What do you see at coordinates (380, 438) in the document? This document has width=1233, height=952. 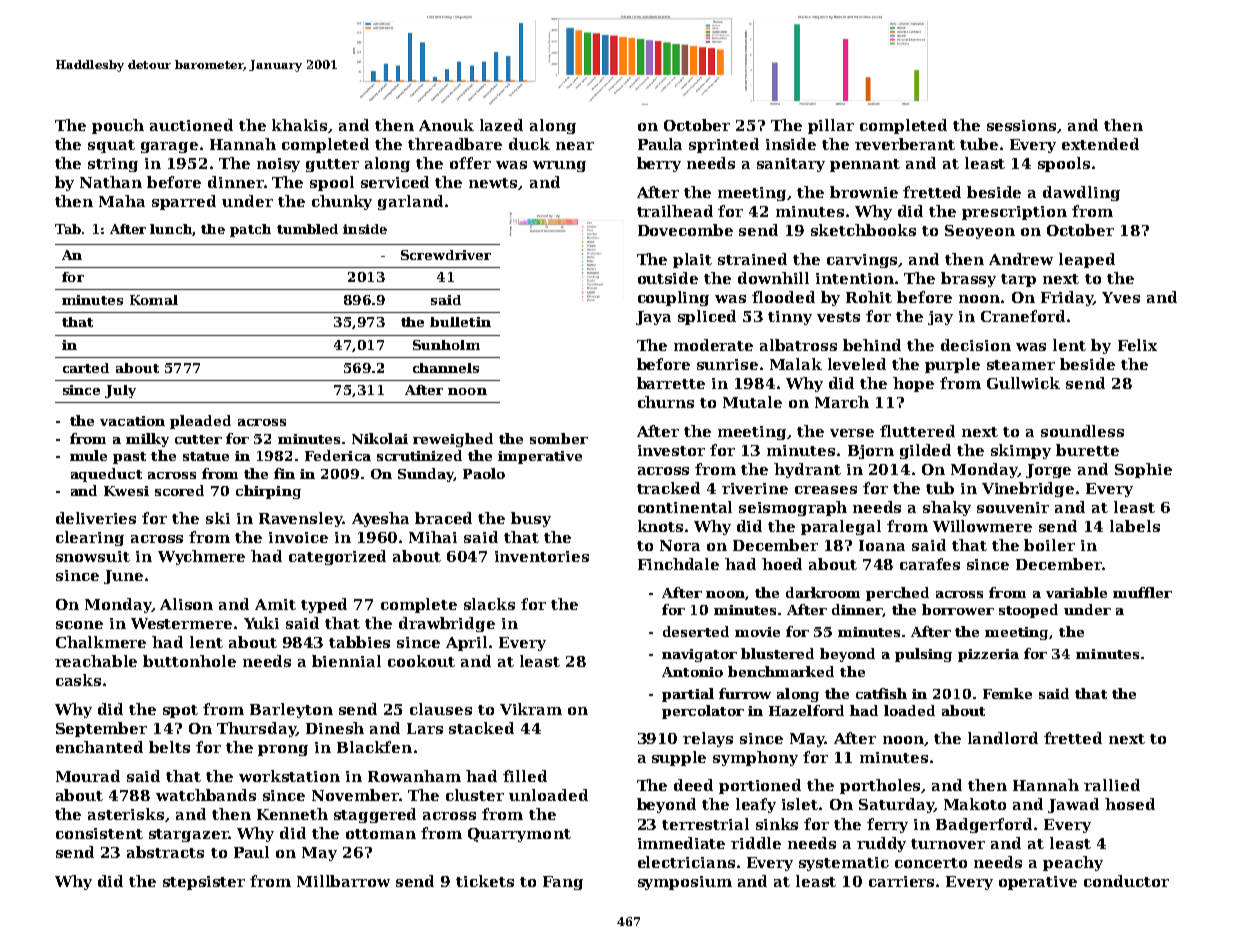 I see `Nikolai` at bounding box center [380, 438].
